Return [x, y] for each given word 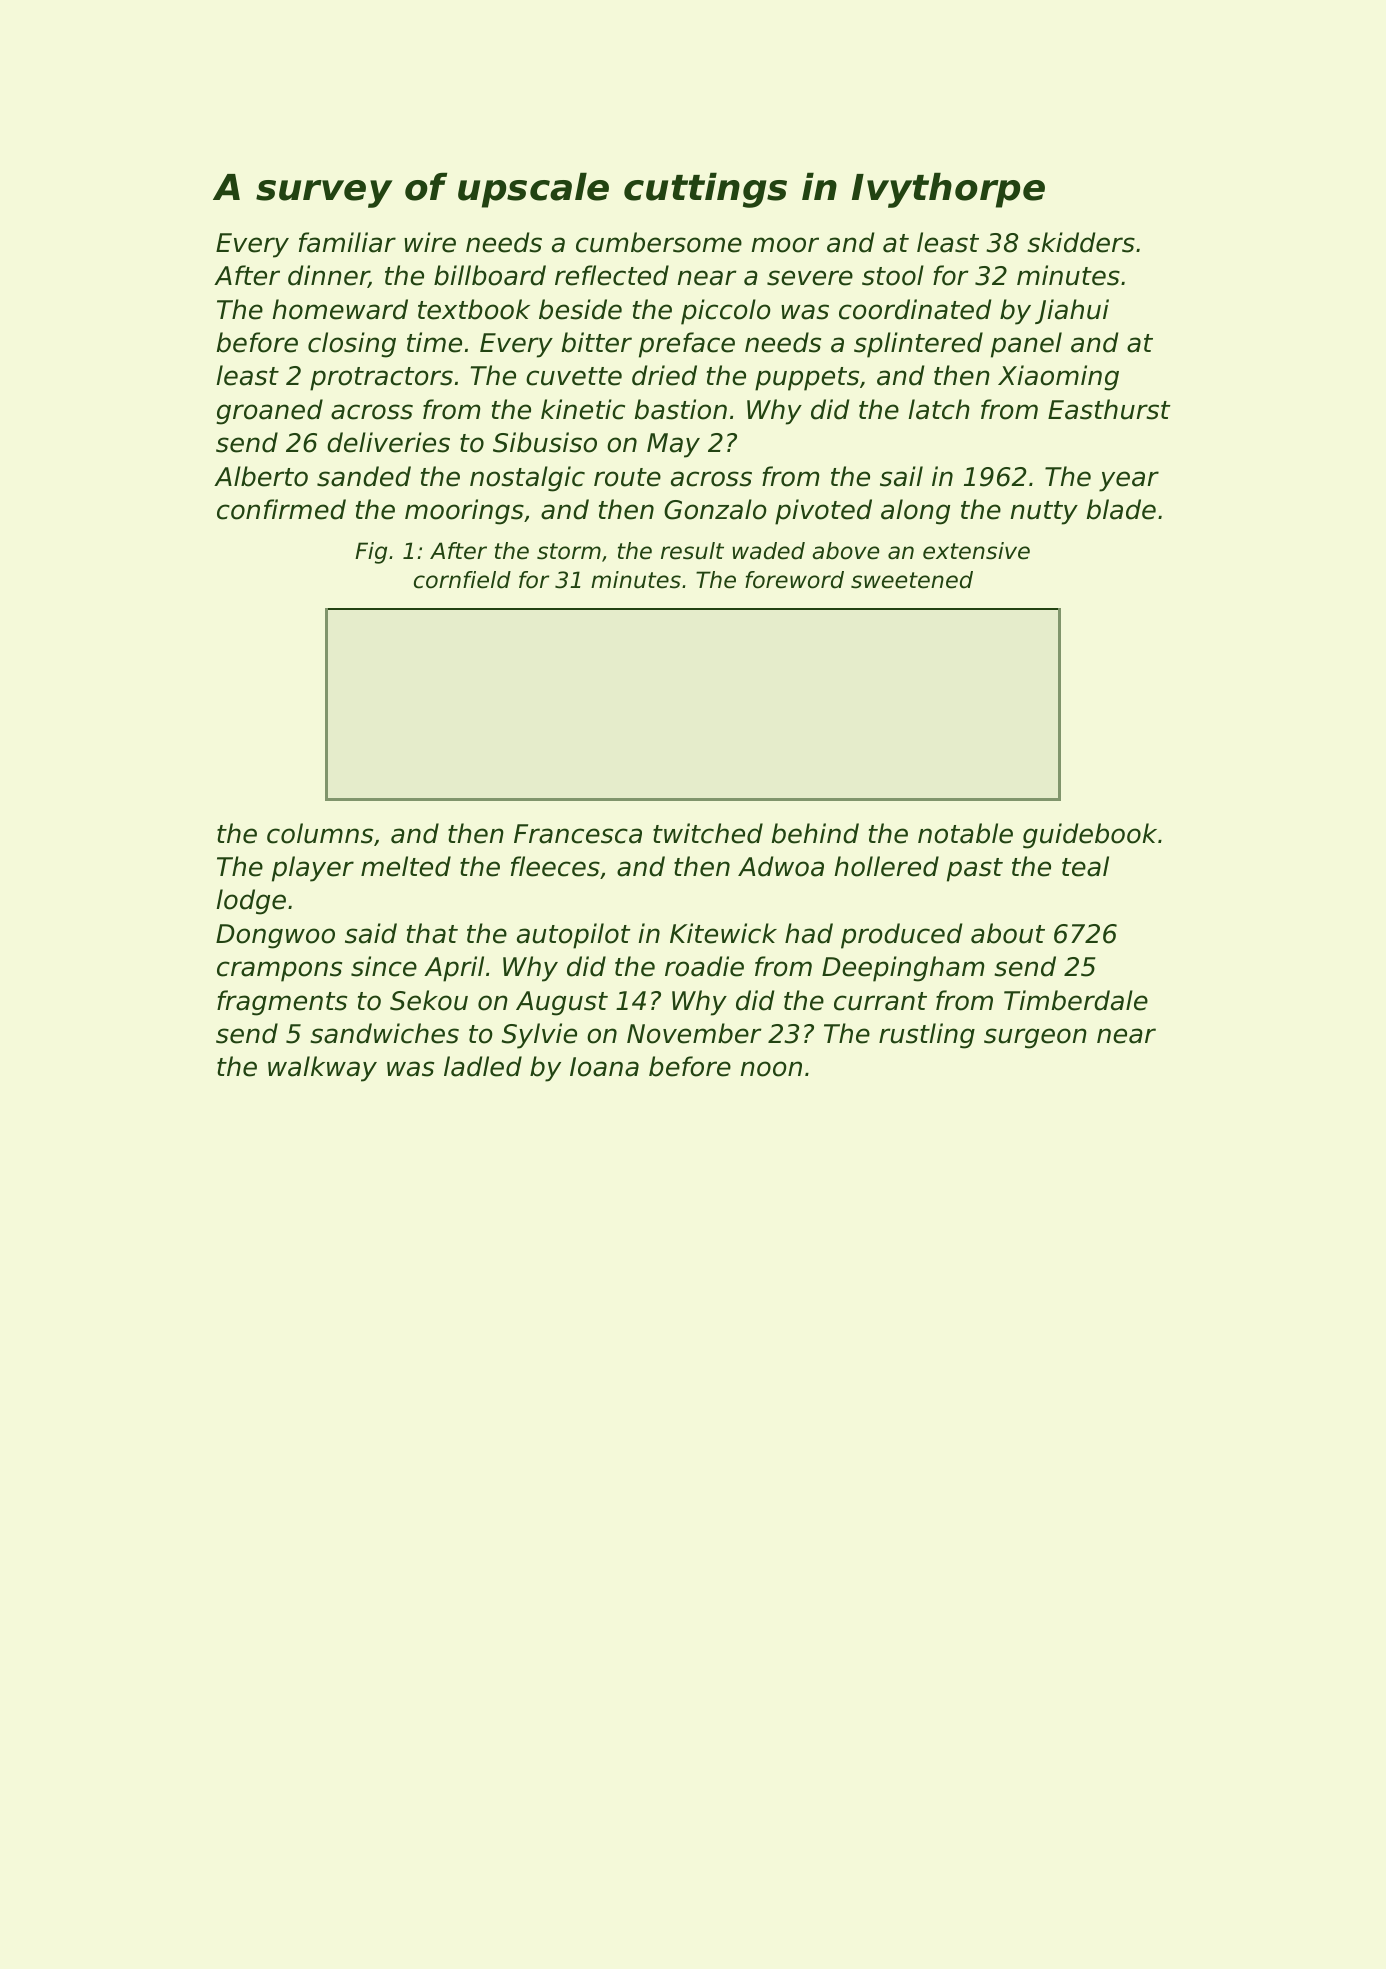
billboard [490, 275]
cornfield [462, 580]
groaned [270, 412]
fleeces [555, 866]
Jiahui [1072, 311]
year [1129, 481]
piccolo [726, 312]
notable [965, 833]
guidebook [1090, 836]
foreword [794, 580]
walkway [322, 1069]
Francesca [578, 834]
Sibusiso [545, 442]
